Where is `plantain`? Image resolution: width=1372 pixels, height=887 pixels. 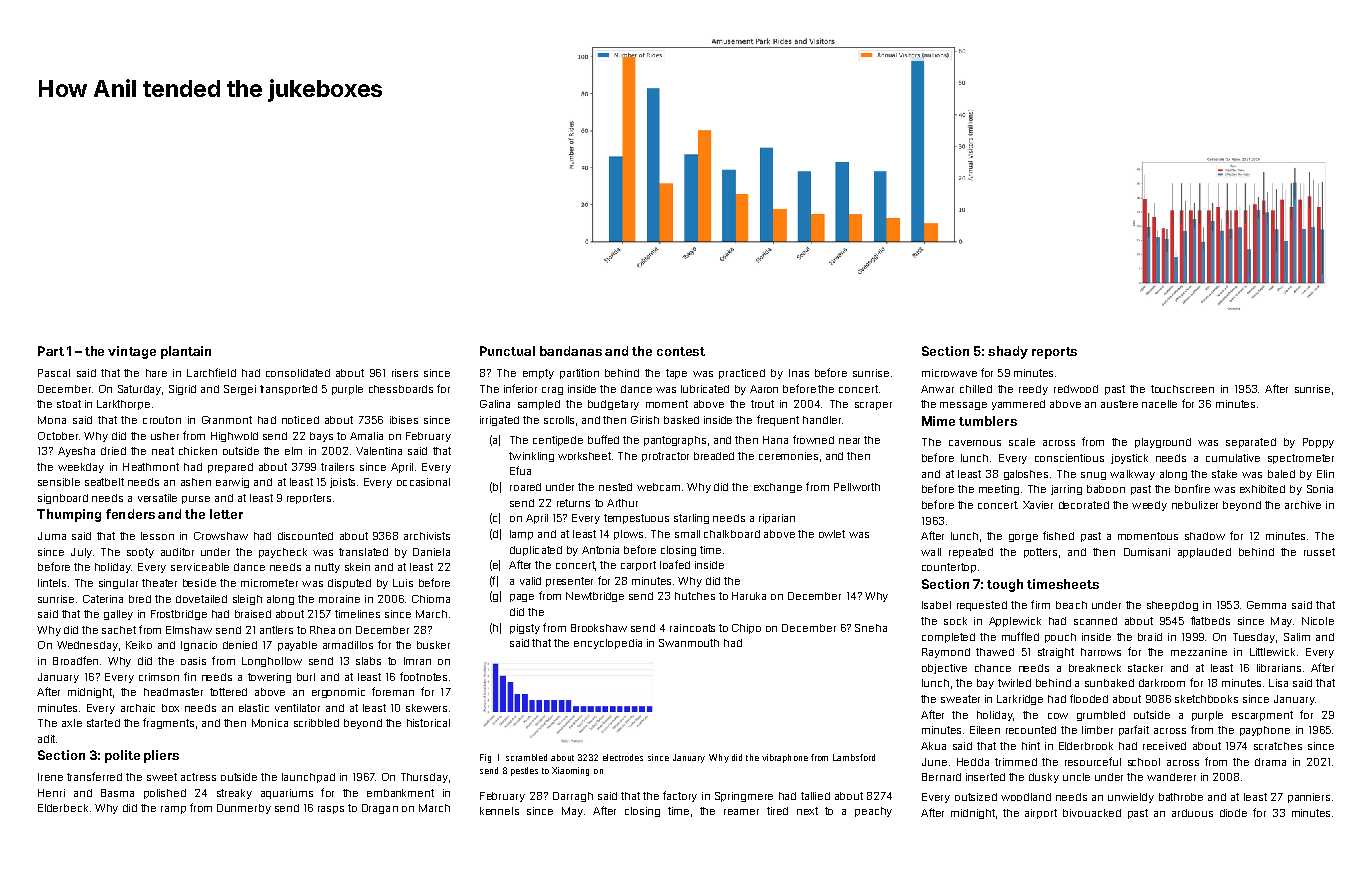
plantain is located at coordinates (186, 352).
